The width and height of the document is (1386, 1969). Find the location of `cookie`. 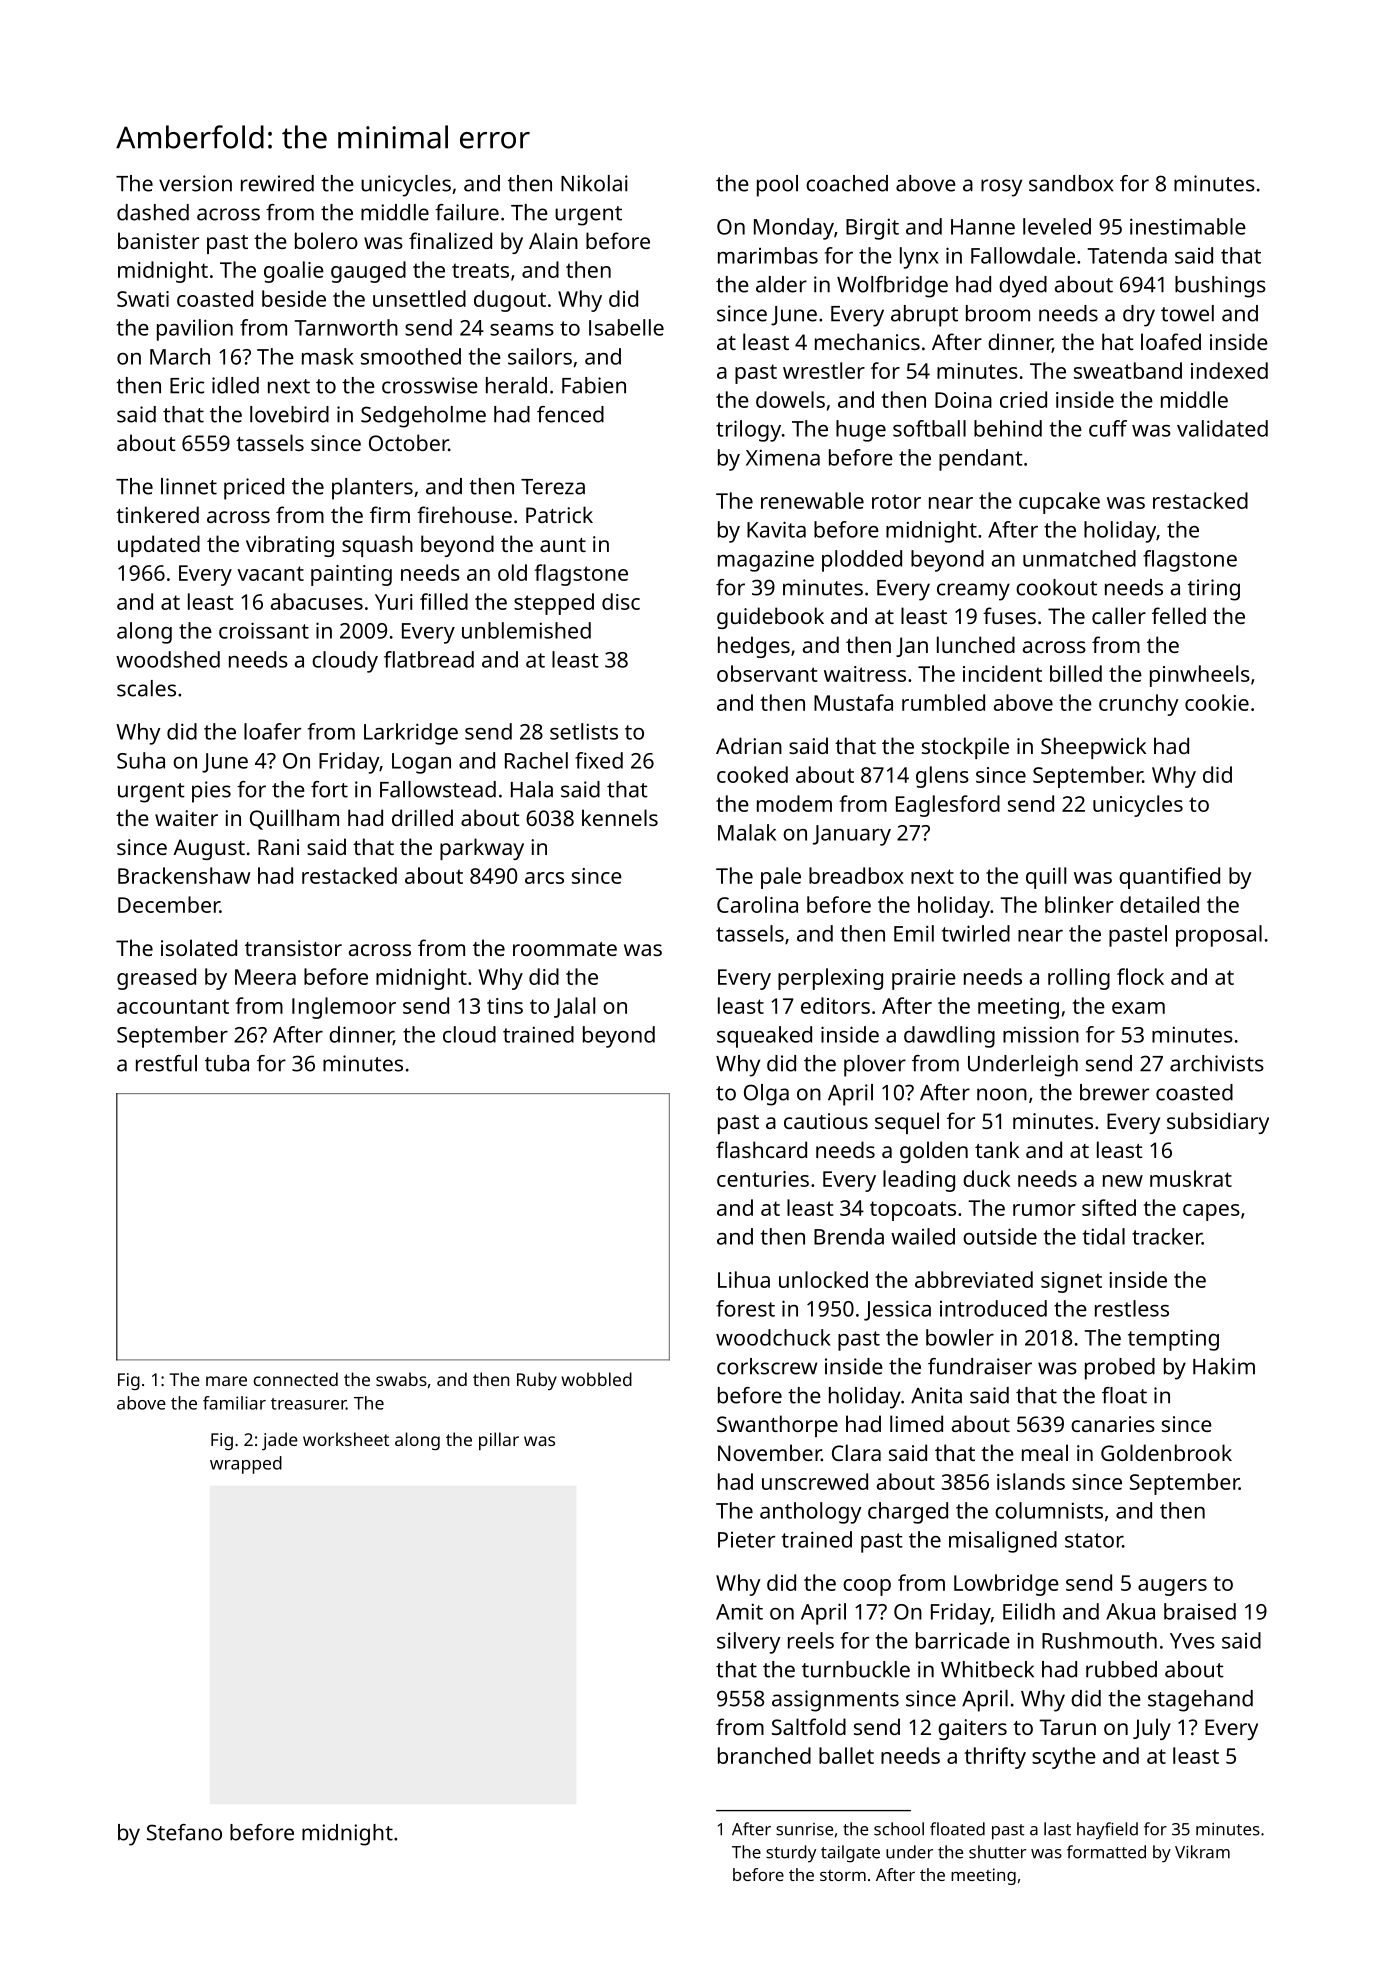

cookie is located at coordinates (1217, 702).
